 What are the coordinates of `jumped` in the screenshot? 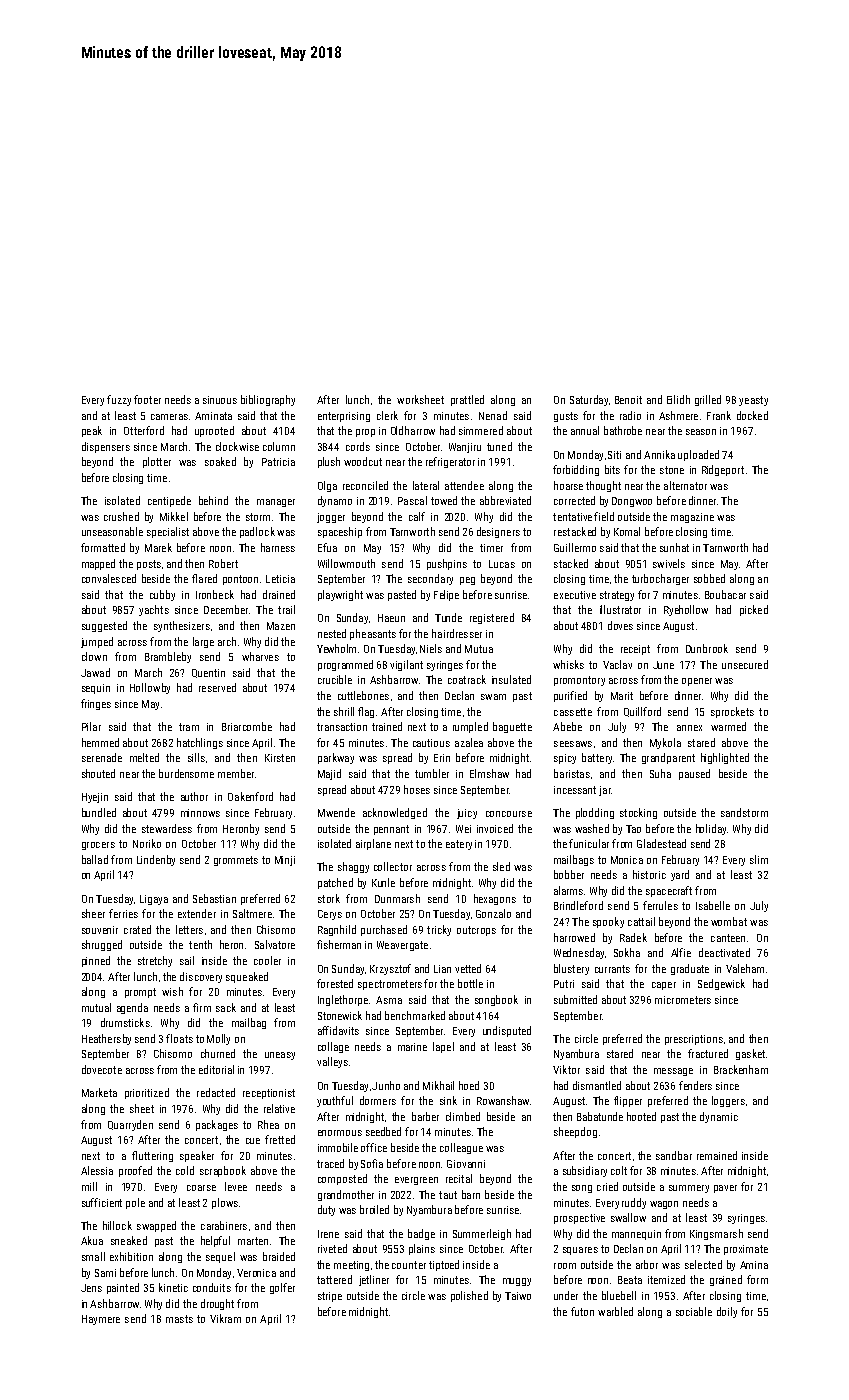 It's located at (97, 642).
